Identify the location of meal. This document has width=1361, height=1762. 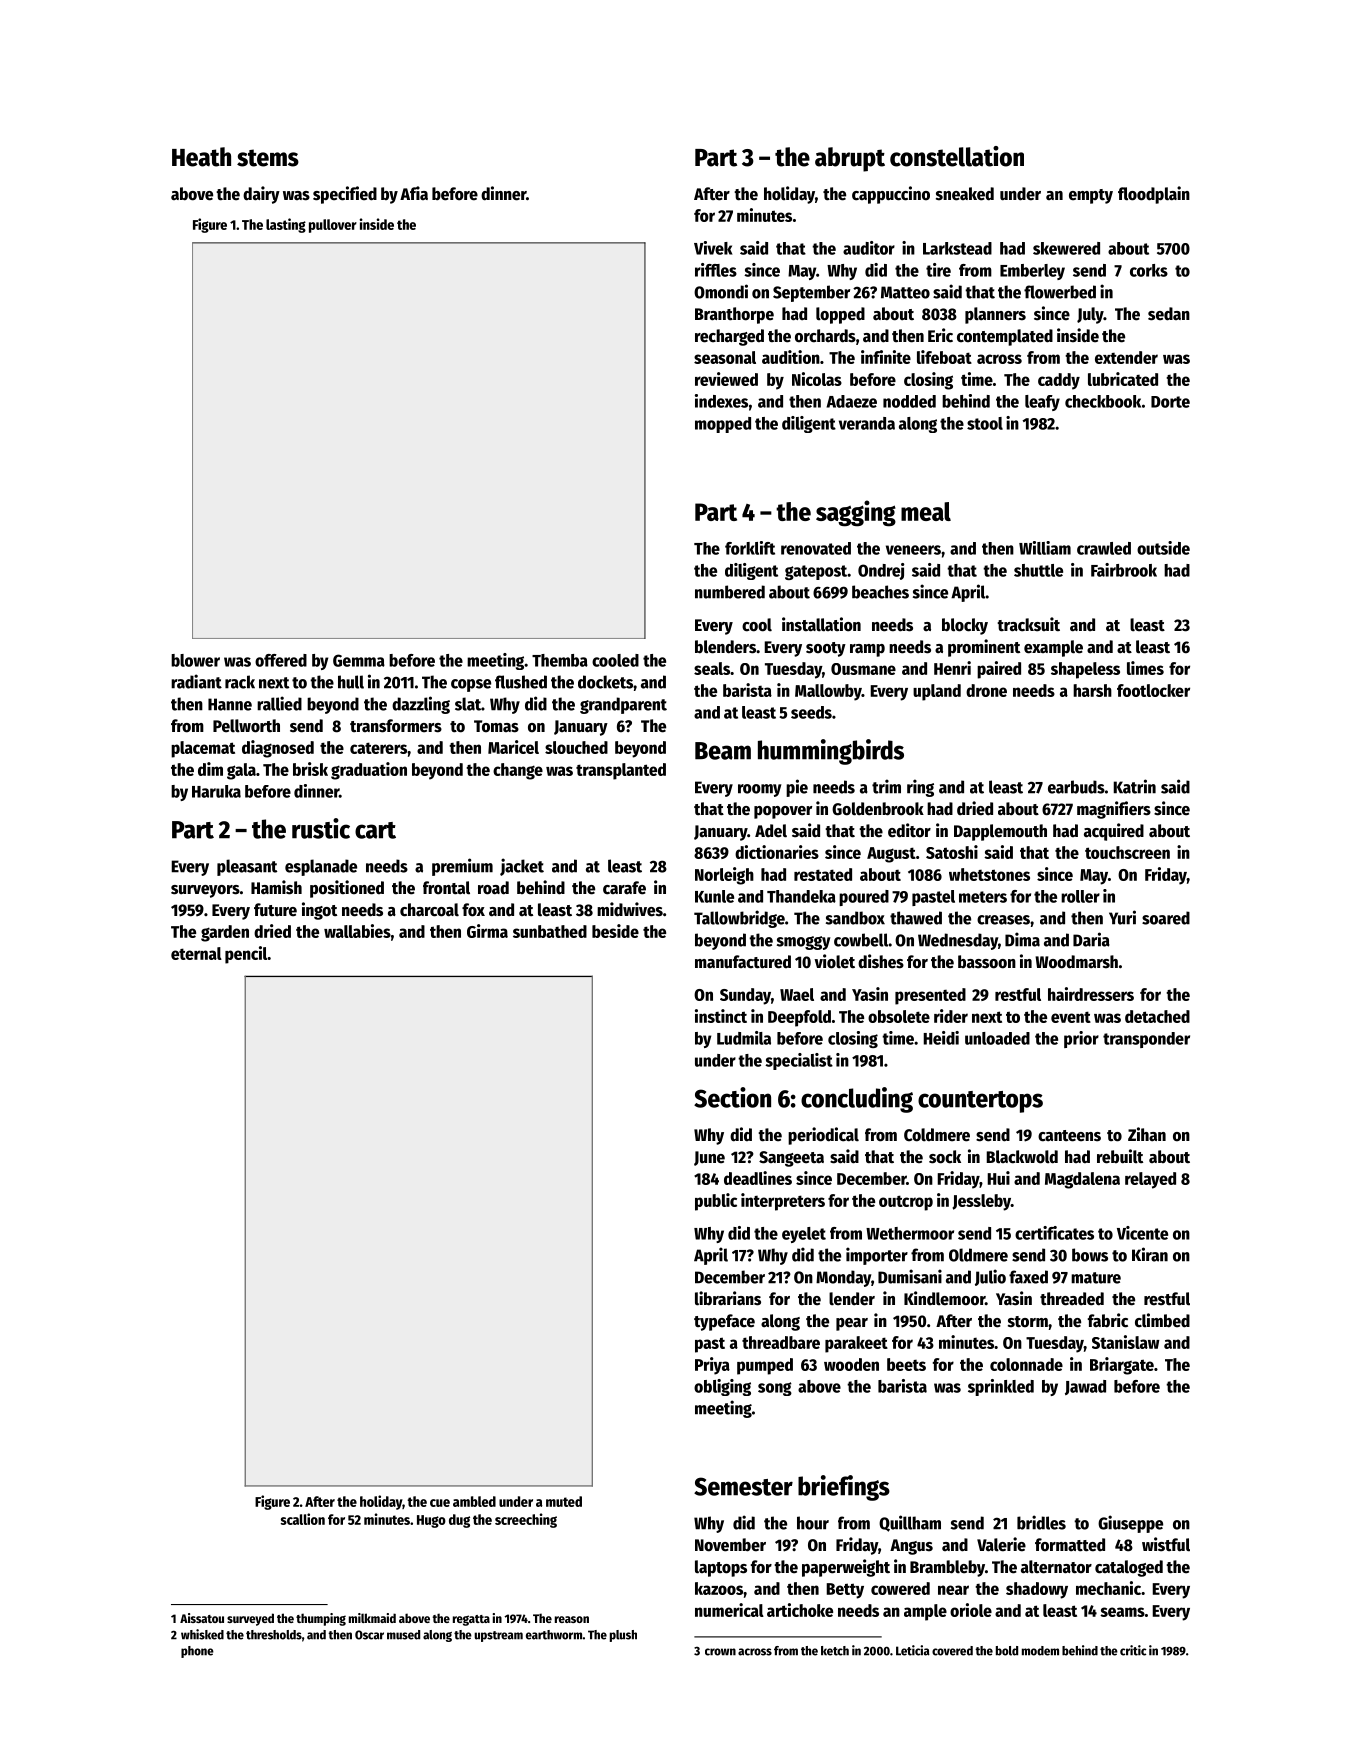
(926, 511).
